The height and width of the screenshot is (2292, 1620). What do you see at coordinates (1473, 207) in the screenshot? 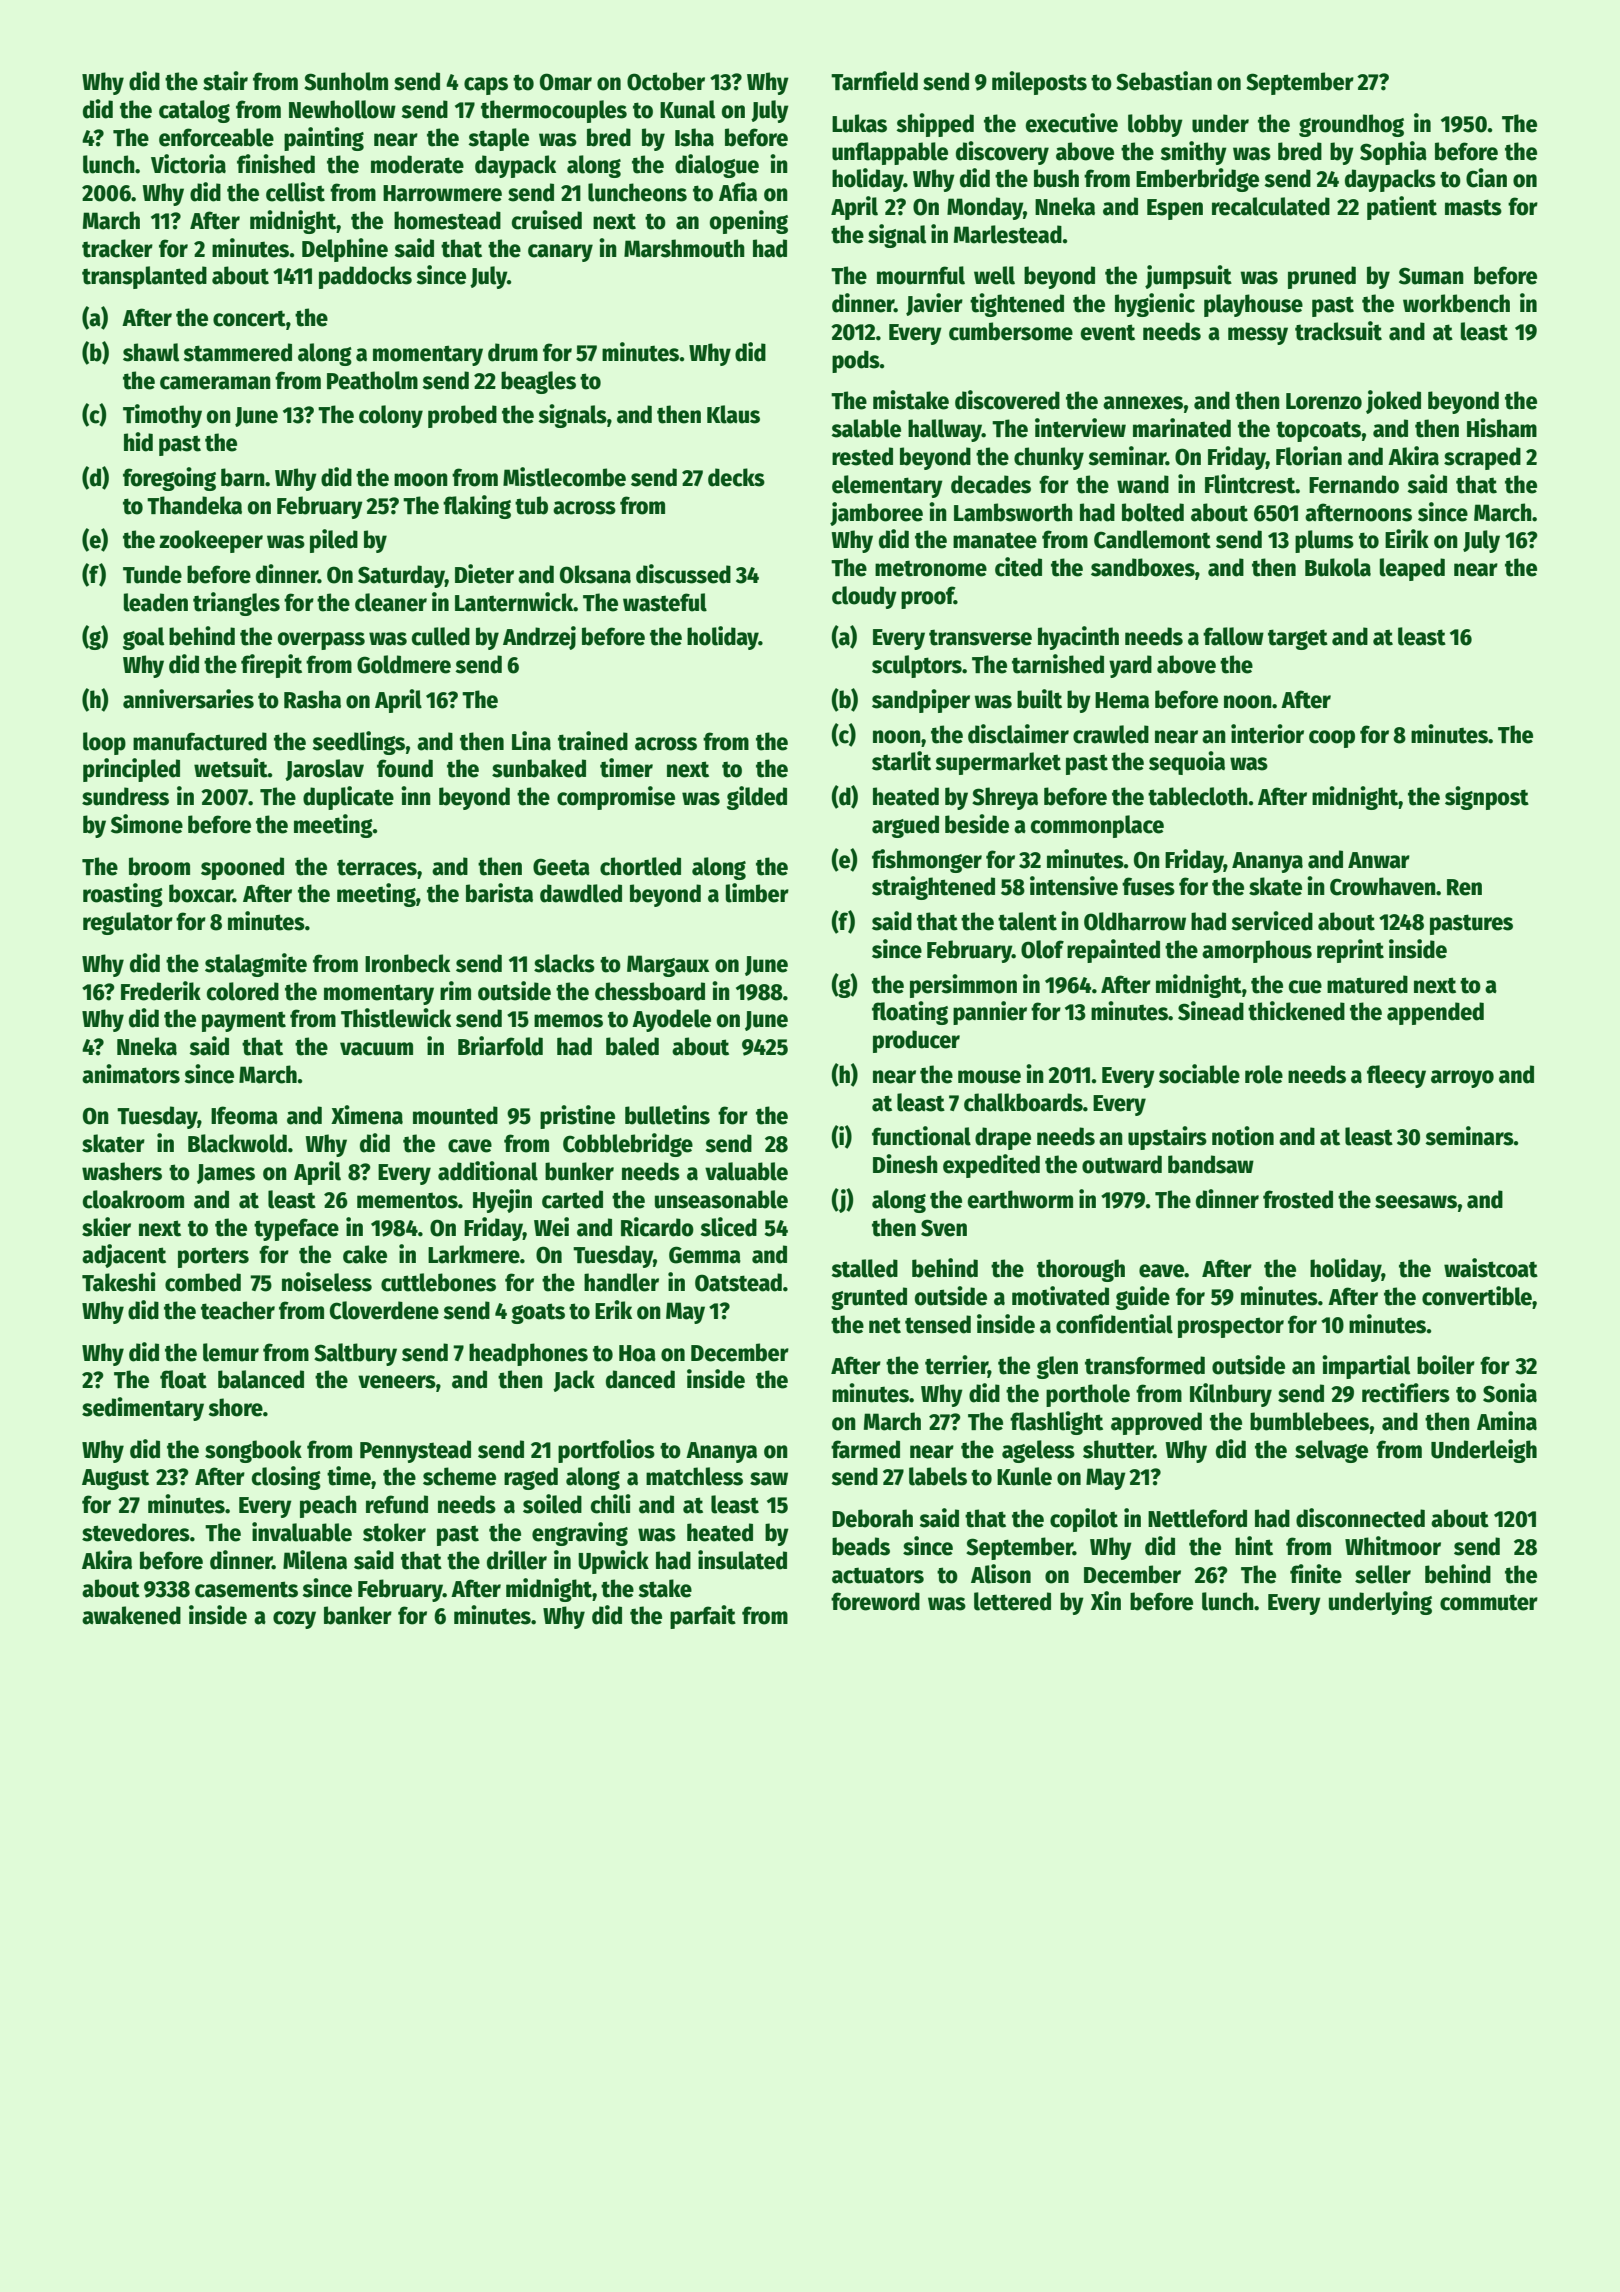
I see `masts` at bounding box center [1473, 207].
